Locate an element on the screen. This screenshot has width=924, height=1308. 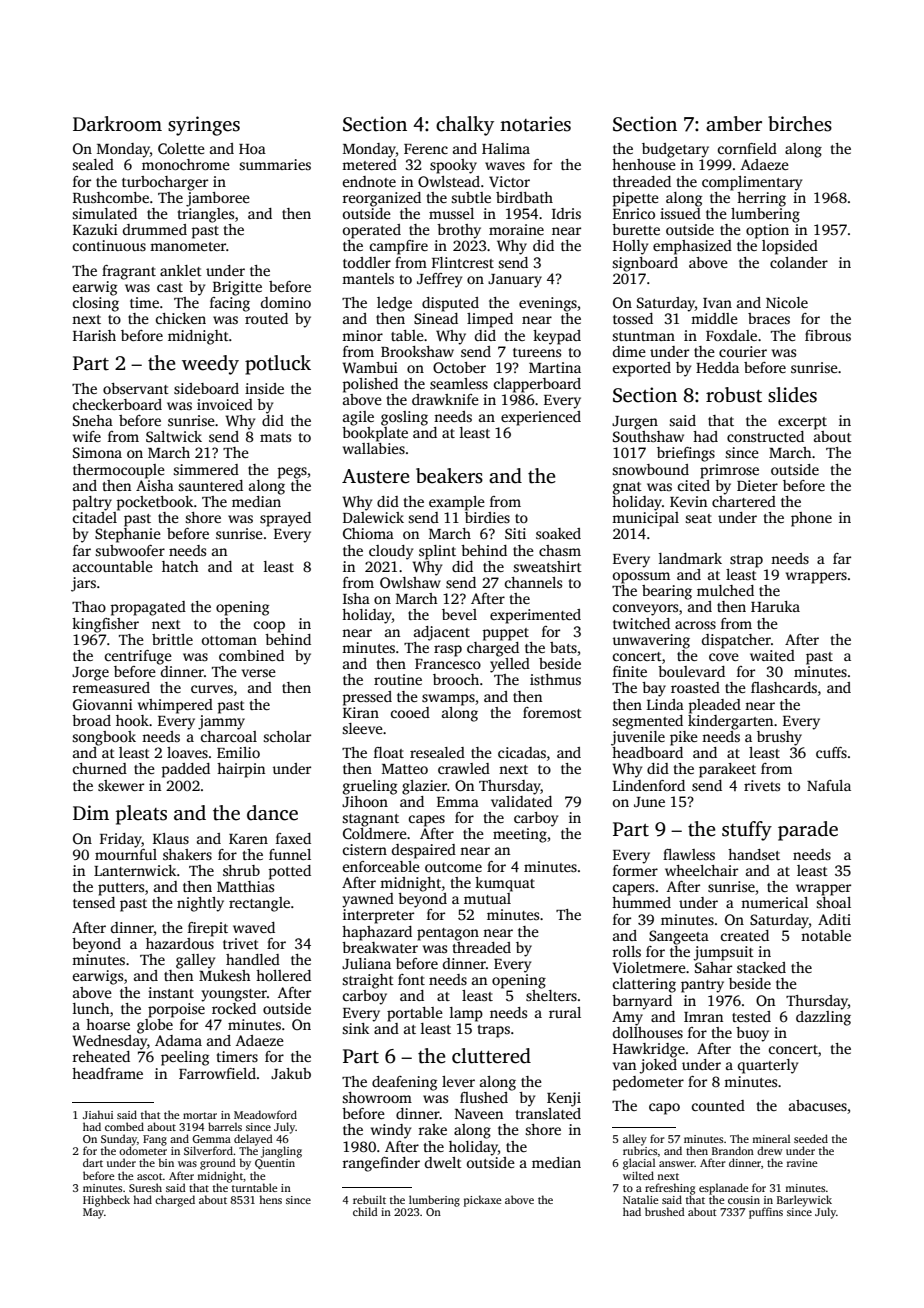
Silverford is located at coordinates (208, 1150).
